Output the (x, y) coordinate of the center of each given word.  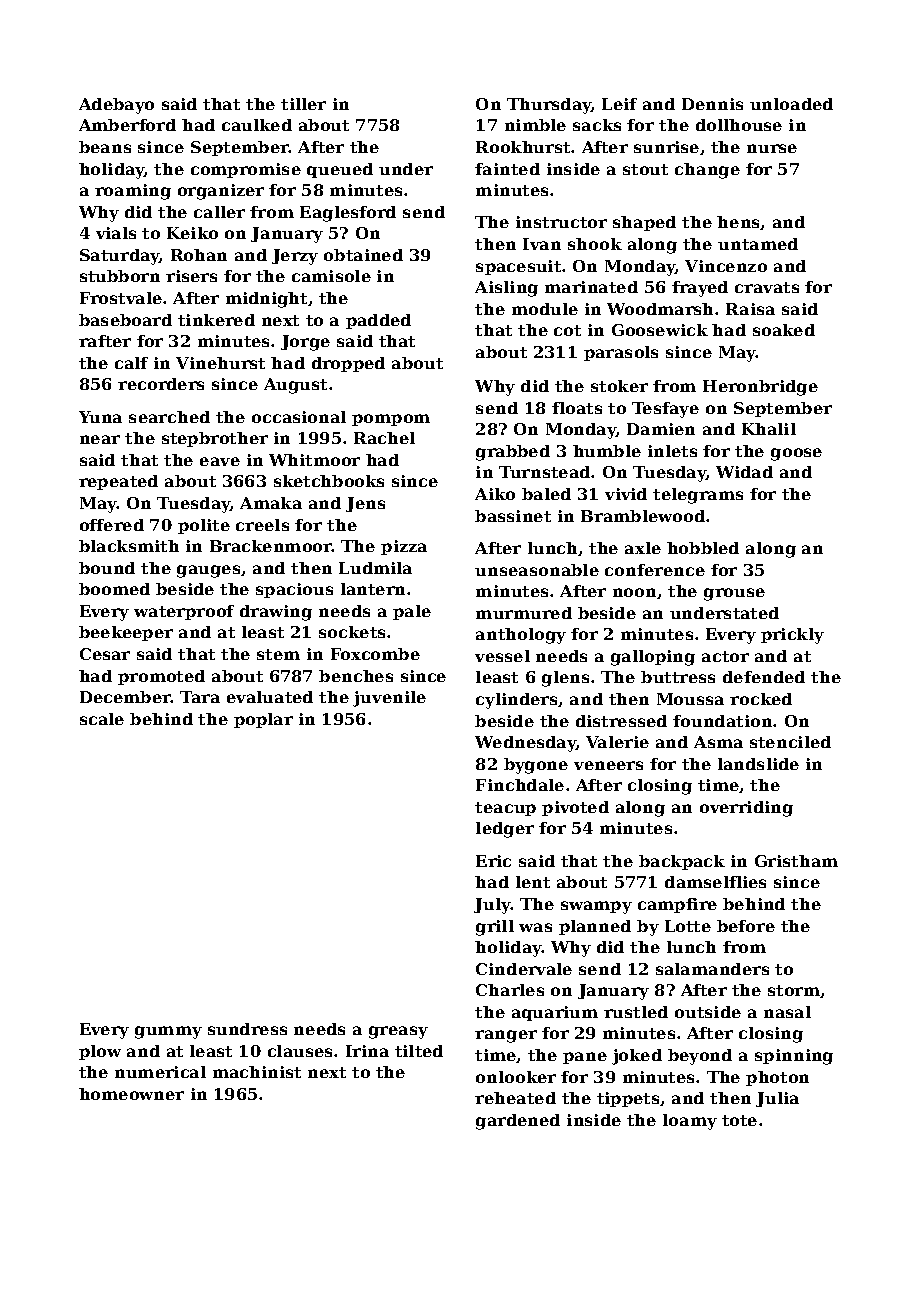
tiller (303, 104)
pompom (391, 420)
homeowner (131, 1094)
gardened (518, 1122)
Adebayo (116, 106)
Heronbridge (760, 388)
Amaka (271, 503)
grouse (734, 594)
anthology (521, 636)
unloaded (791, 104)
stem (278, 654)
